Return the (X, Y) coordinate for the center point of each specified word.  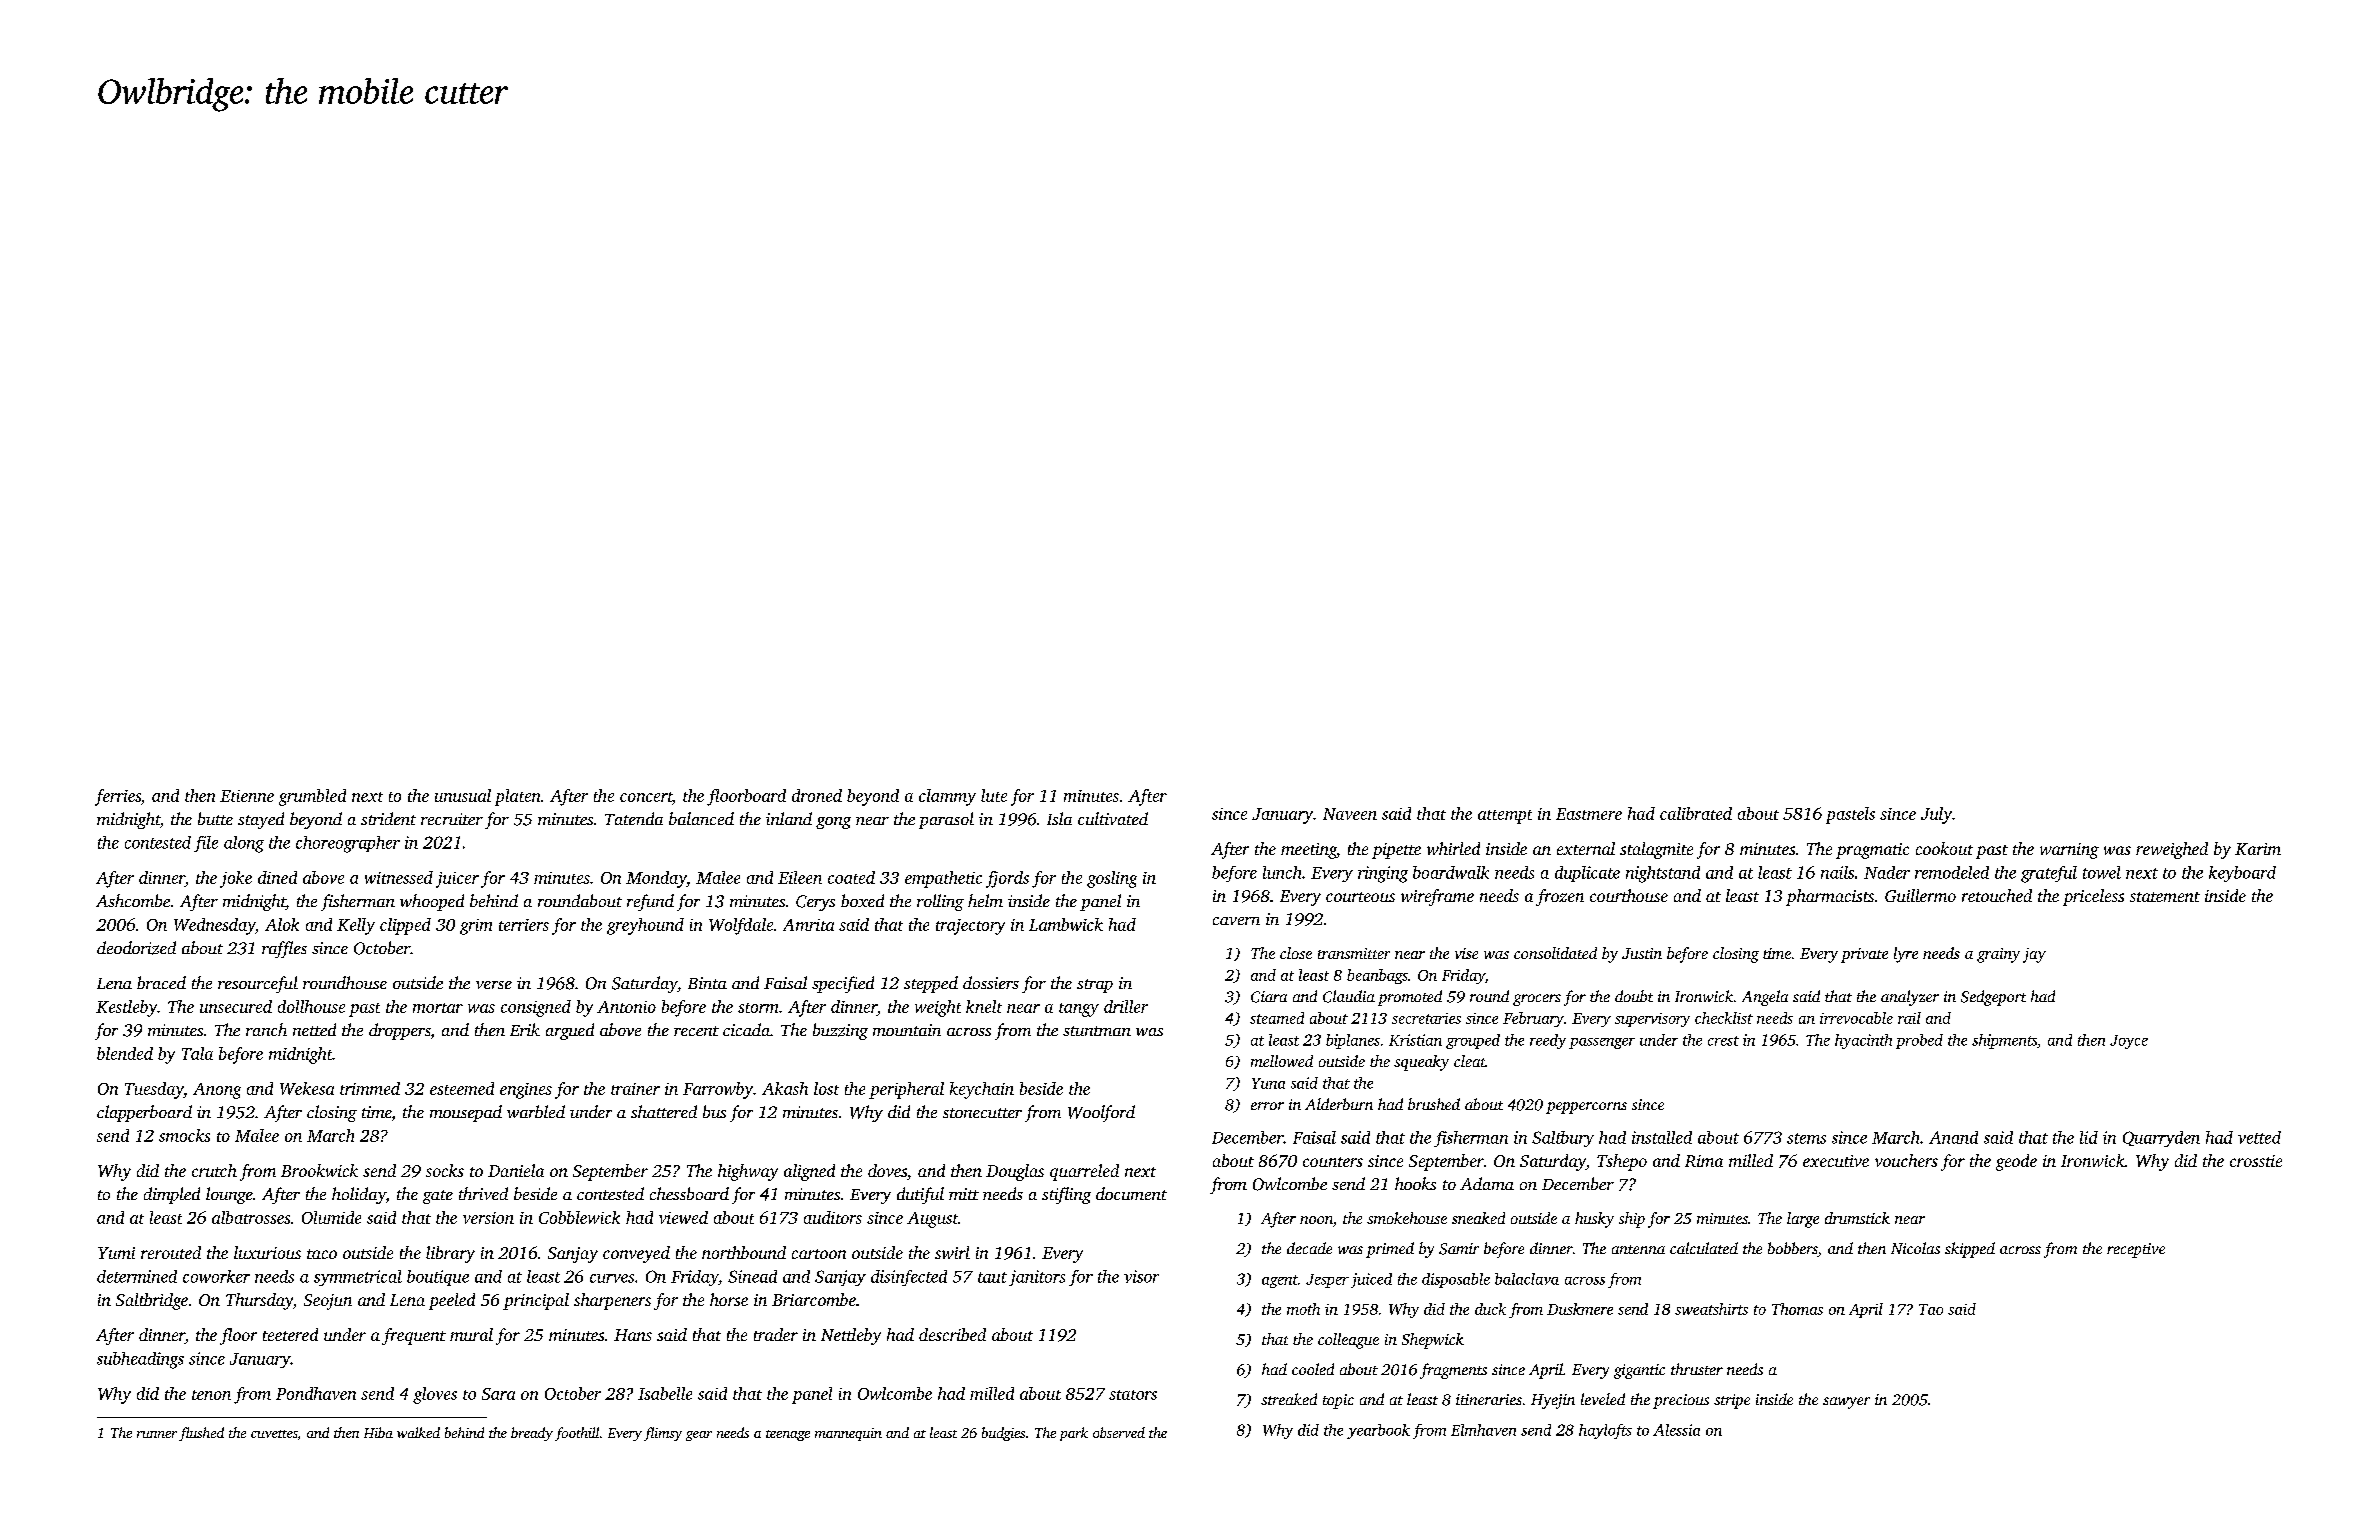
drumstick (1857, 1218)
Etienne (247, 796)
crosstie (2256, 1161)
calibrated (1696, 813)
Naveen (1350, 814)
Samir (1459, 1249)
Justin (1642, 953)
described (952, 1334)
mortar (438, 1008)
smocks (184, 1135)
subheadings (140, 1360)
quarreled (1084, 1172)
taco (322, 1254)
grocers (1537, 1000)
